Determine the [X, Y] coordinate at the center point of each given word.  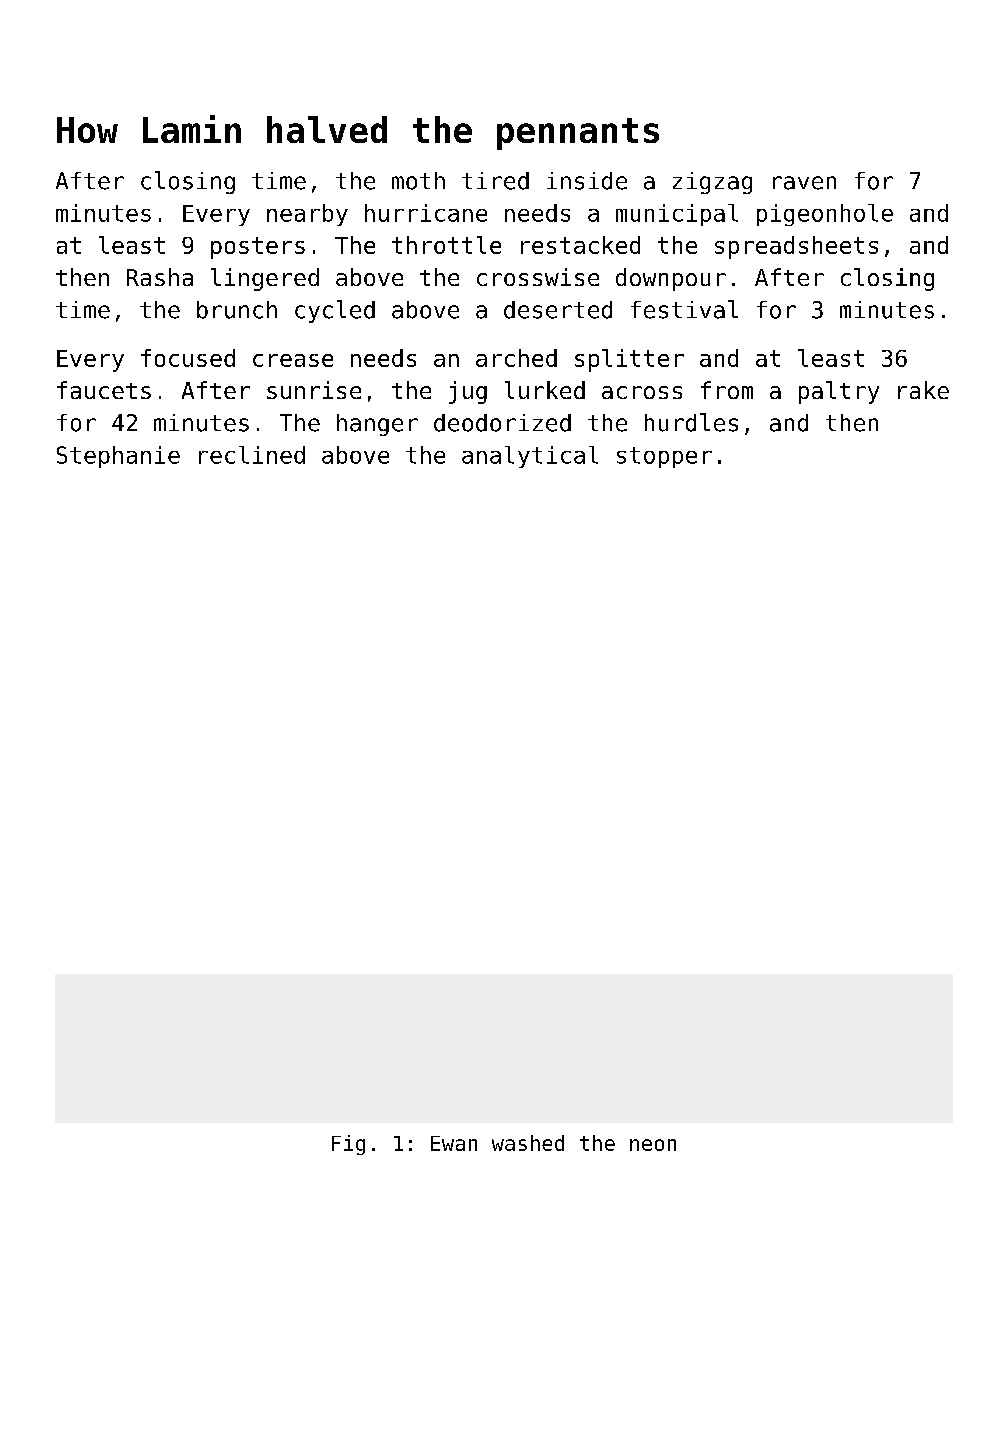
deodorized [502, 423]
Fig [348, 1145]
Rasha [160, 277]
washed [528, 1143]
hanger [377, 425]
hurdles [691, 422]
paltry [839, 392]
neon [653, 1145]
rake [923, 390]
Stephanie [118, 457]
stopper [664, 457]
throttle [446, 245]
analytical [530, 457]
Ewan [454, 1143]
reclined [252, 455]
